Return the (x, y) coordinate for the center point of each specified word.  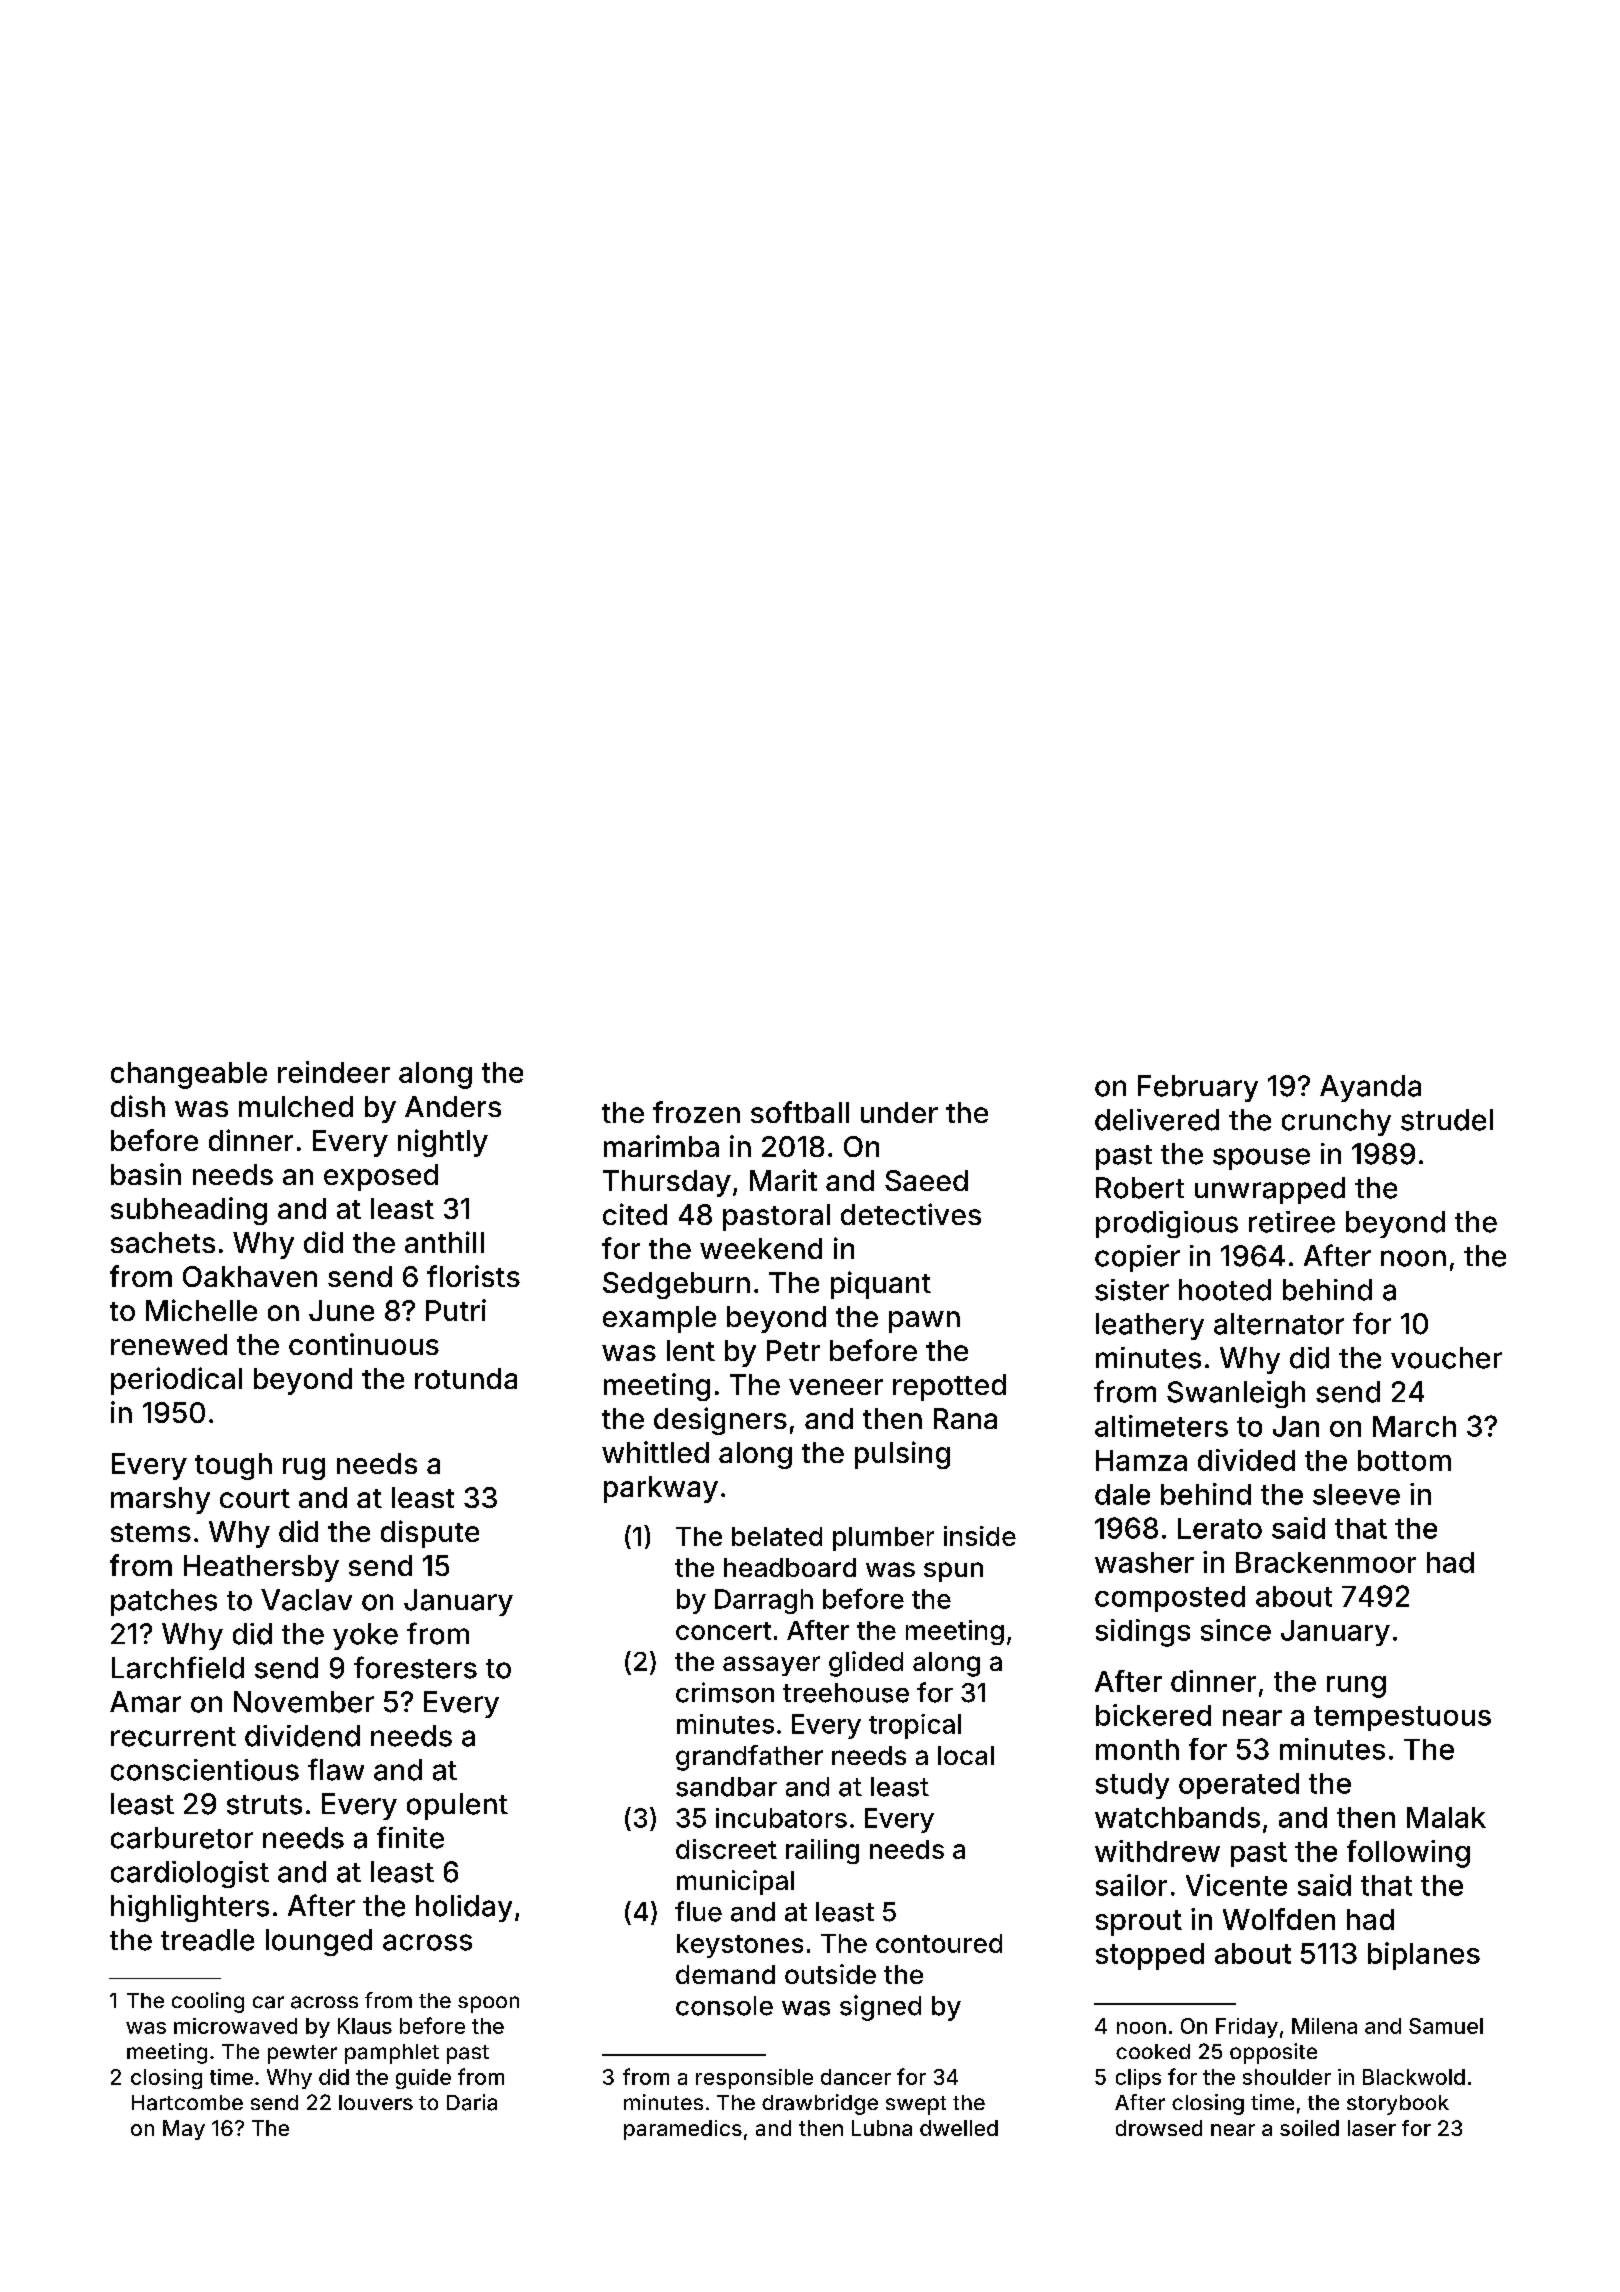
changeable (189, 1075)
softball (800, 1112)
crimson (725, 1692)
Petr (793, 1350)
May (184, 2130)
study (1132, 1786)
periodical (176, 1381)
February (1198, 1088)
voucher (1446, 1358)
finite (410, 1837)
